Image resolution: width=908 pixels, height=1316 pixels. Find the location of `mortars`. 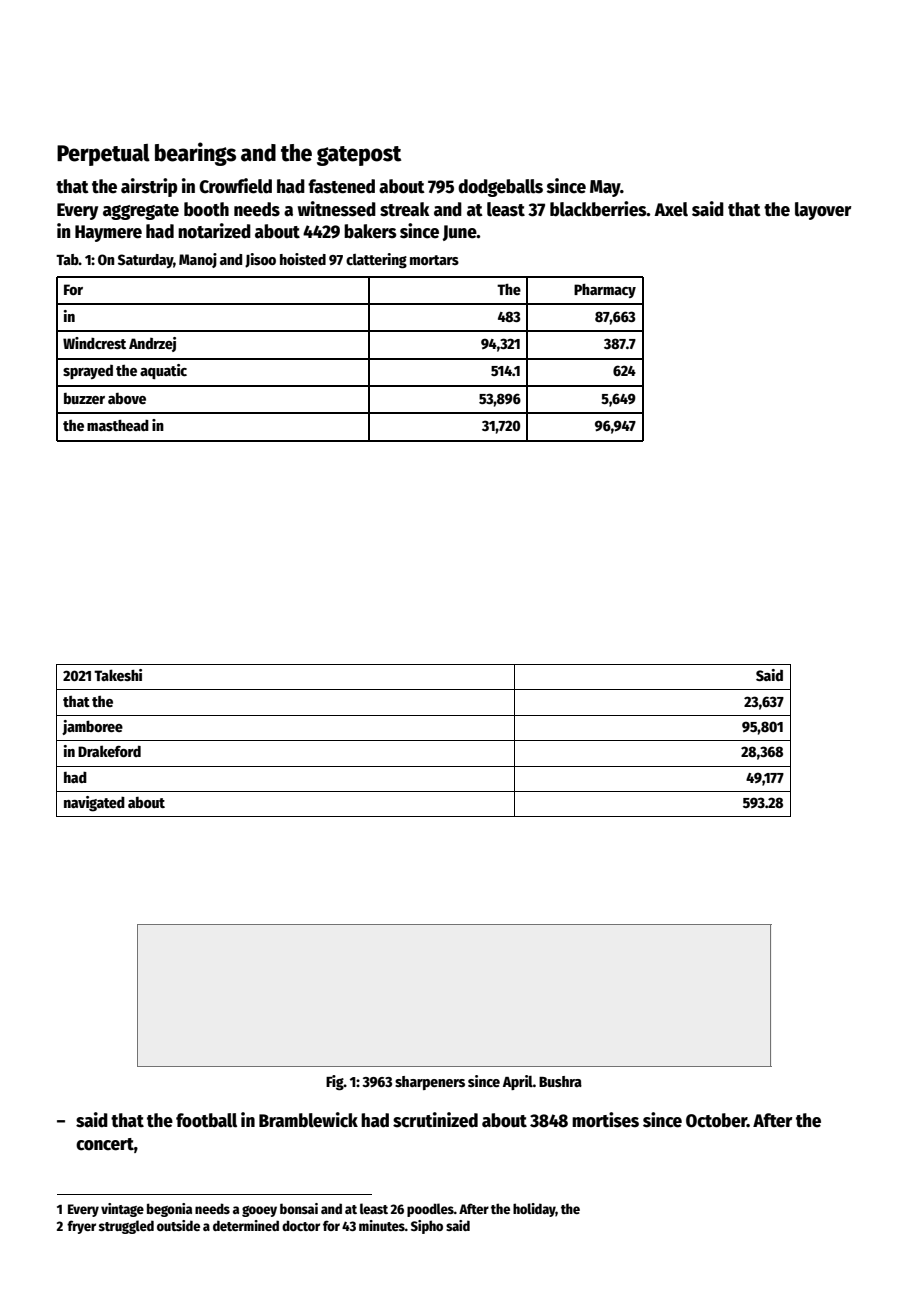

mortars is located at coordinates (434, 260).
